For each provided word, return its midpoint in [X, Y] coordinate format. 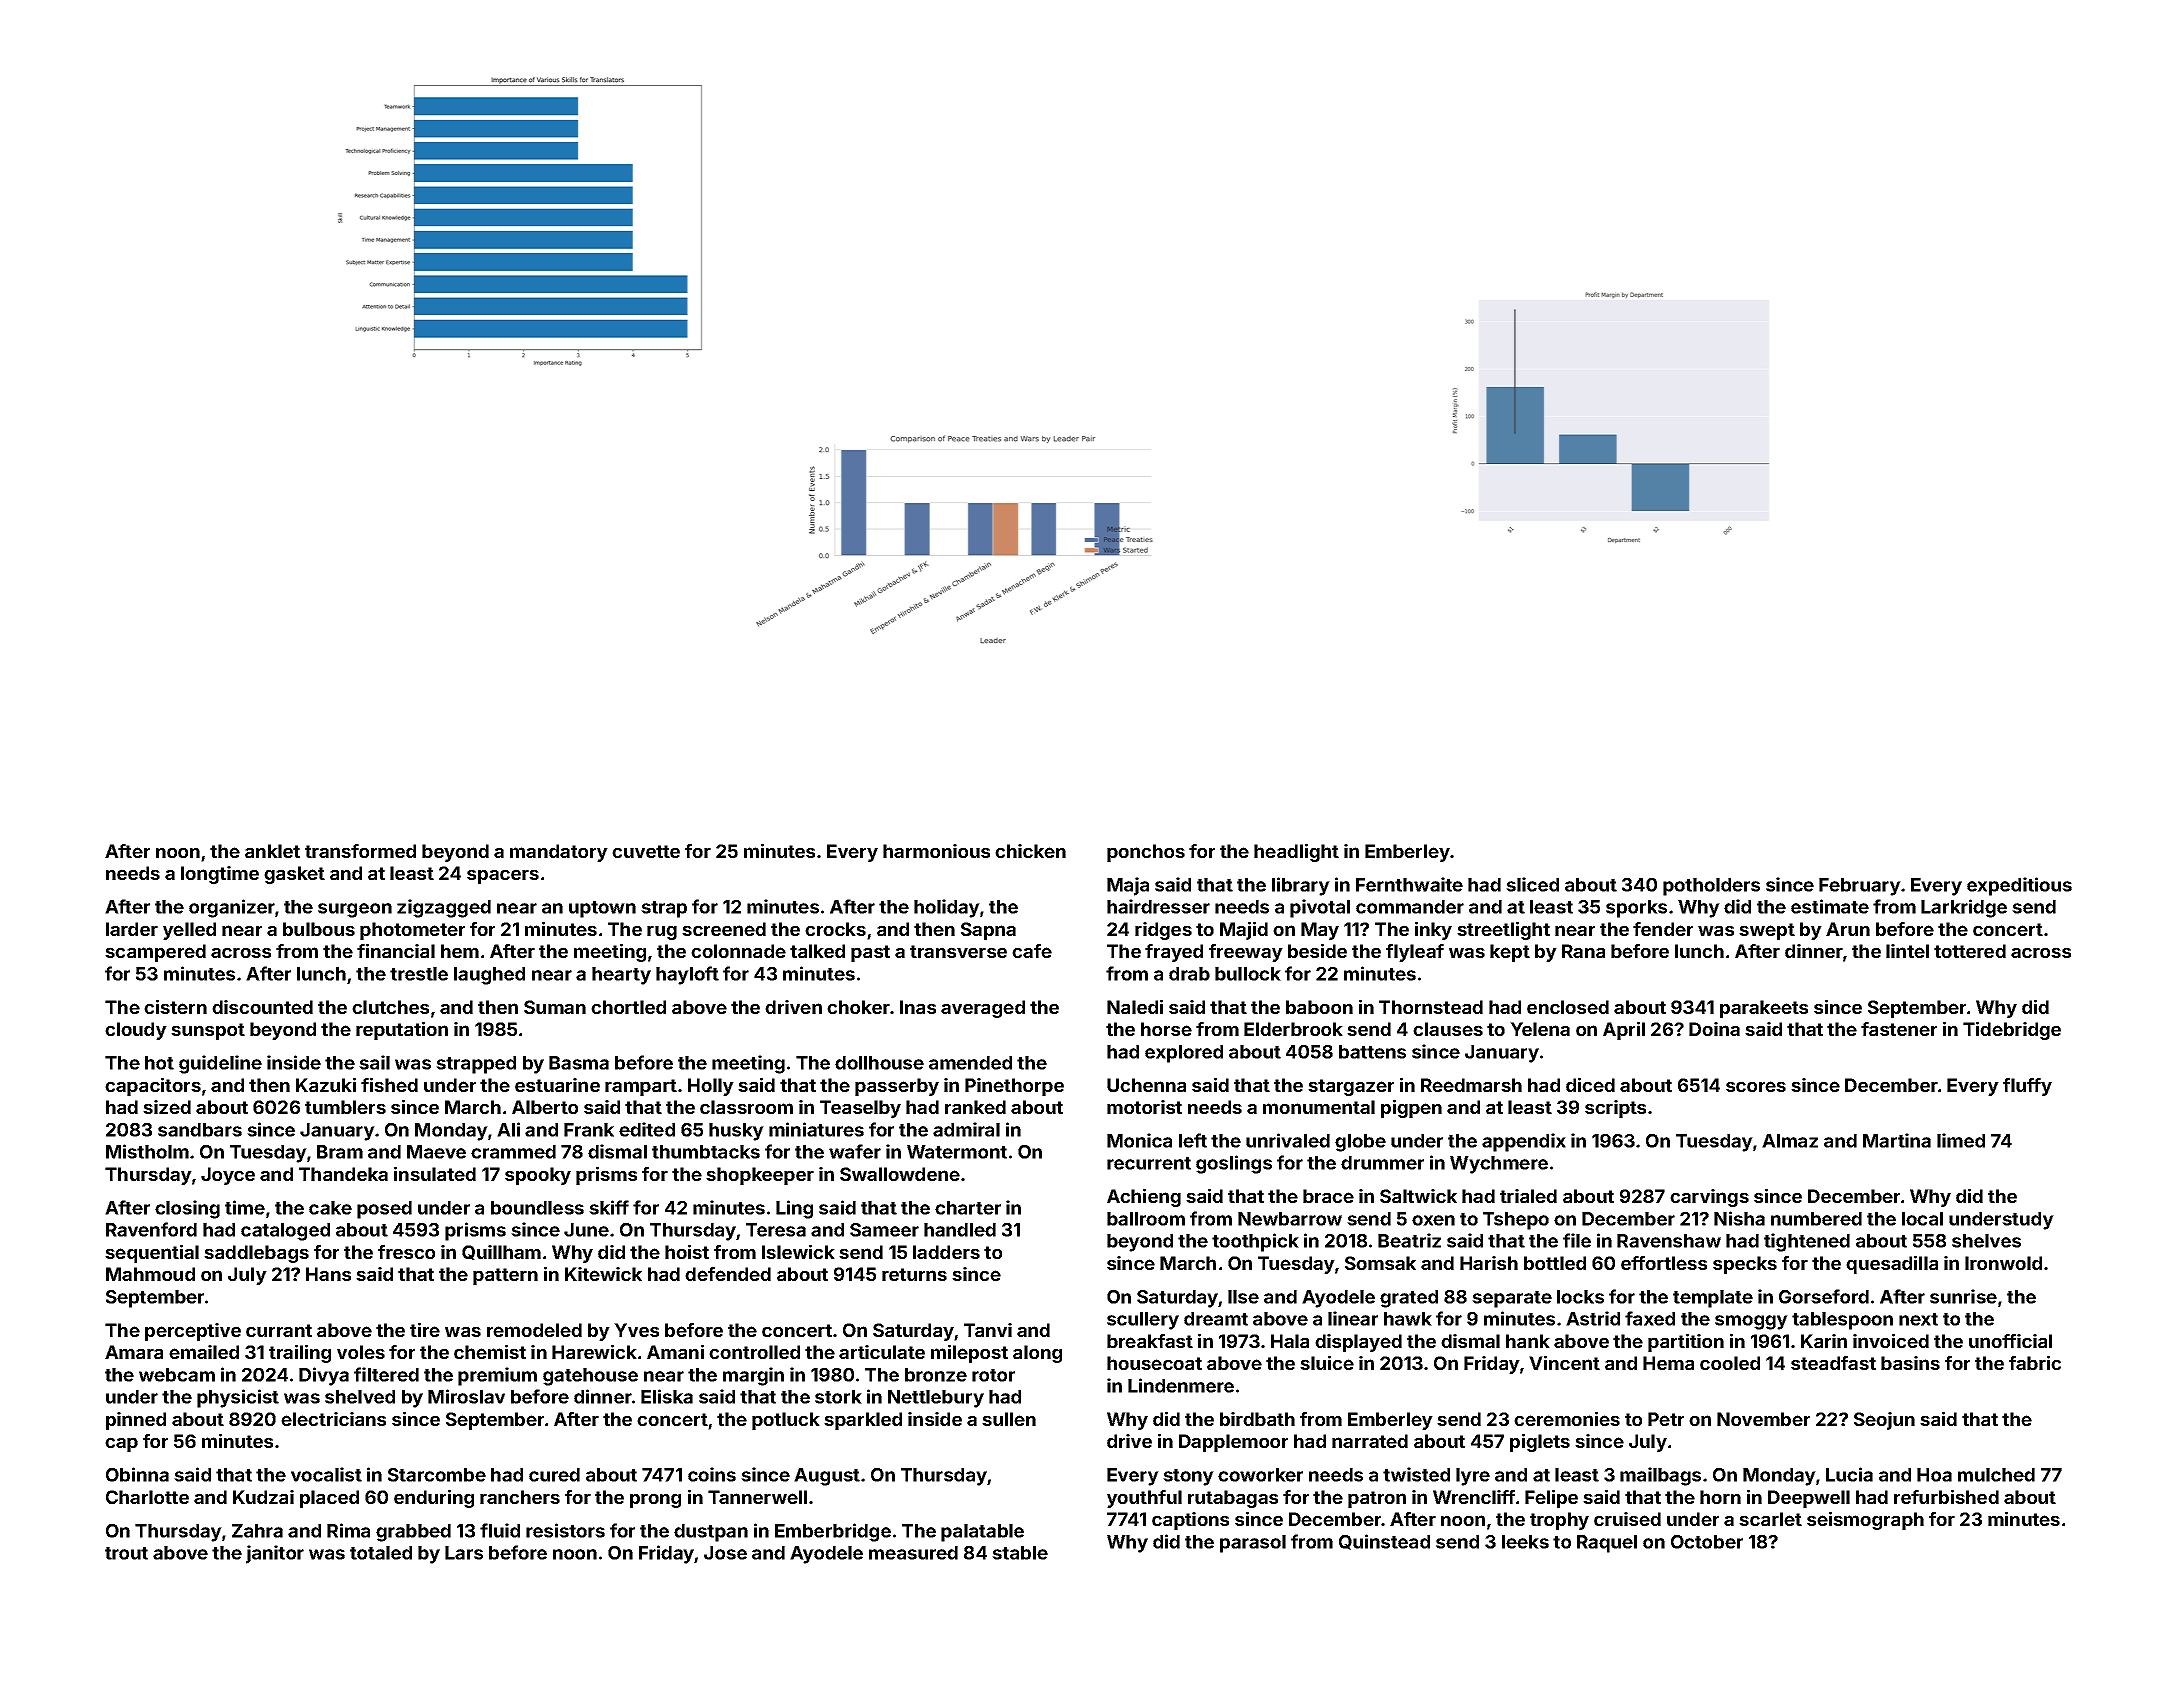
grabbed [413, 1533]
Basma [579, 1063]
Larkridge [1964, 908]
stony [1188, 1477]
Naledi [1135, 1007]
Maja [1128, 886]
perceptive [193, 1332]
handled [960, 1230]
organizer [232, 908]
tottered [1970, 951]
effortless [1664, 1263]
